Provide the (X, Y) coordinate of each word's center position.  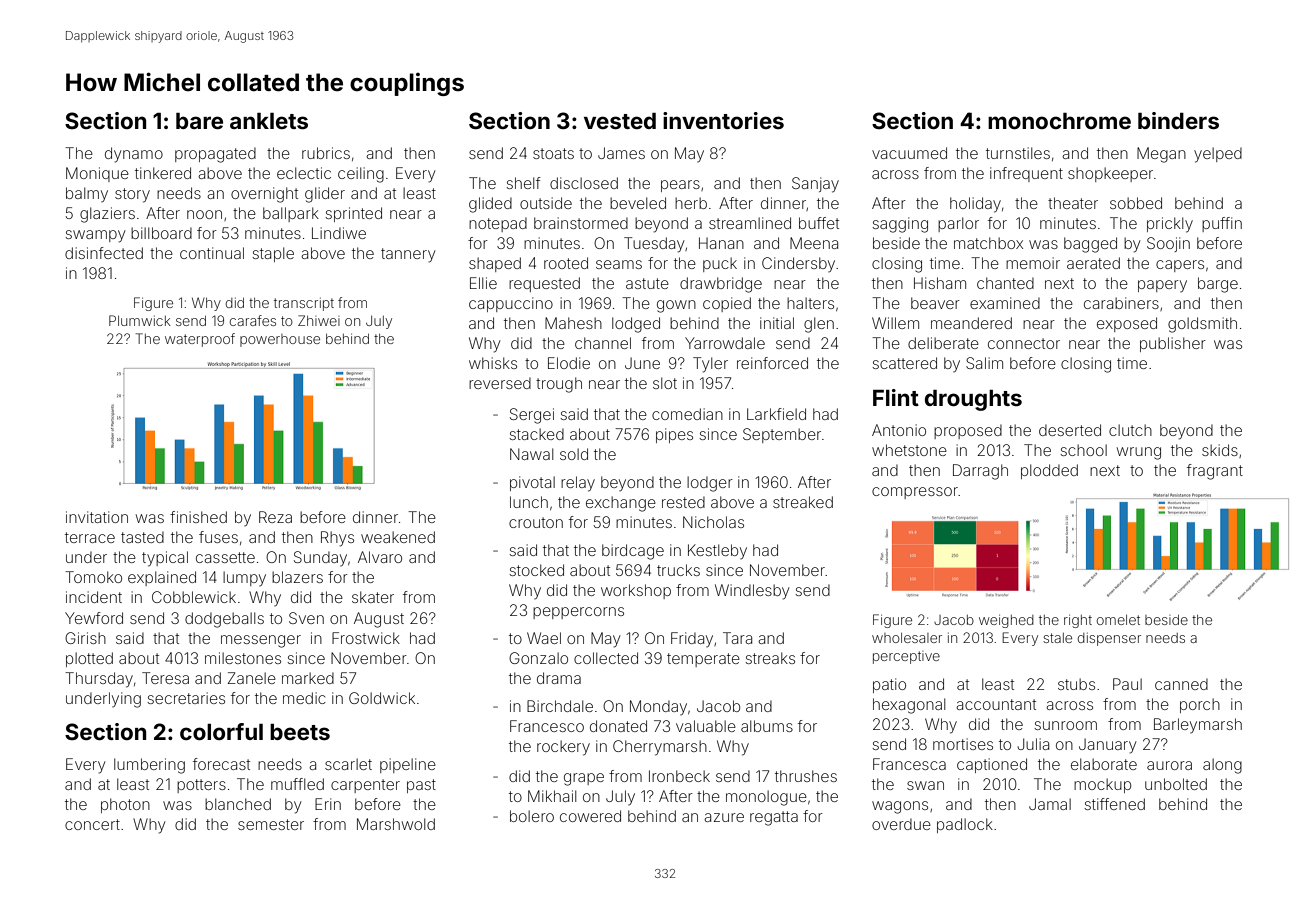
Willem (895, 323)
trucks (678, 570)
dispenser (1109, 639)
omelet (1118, 620)
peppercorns (578, 613)
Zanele (252, 678)
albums (767, 726)
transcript (304, 304)
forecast (221, 764)
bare (199, 121)
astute (647, 283)
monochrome (1059, 121)
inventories (723, 120)
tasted (142, 537)
